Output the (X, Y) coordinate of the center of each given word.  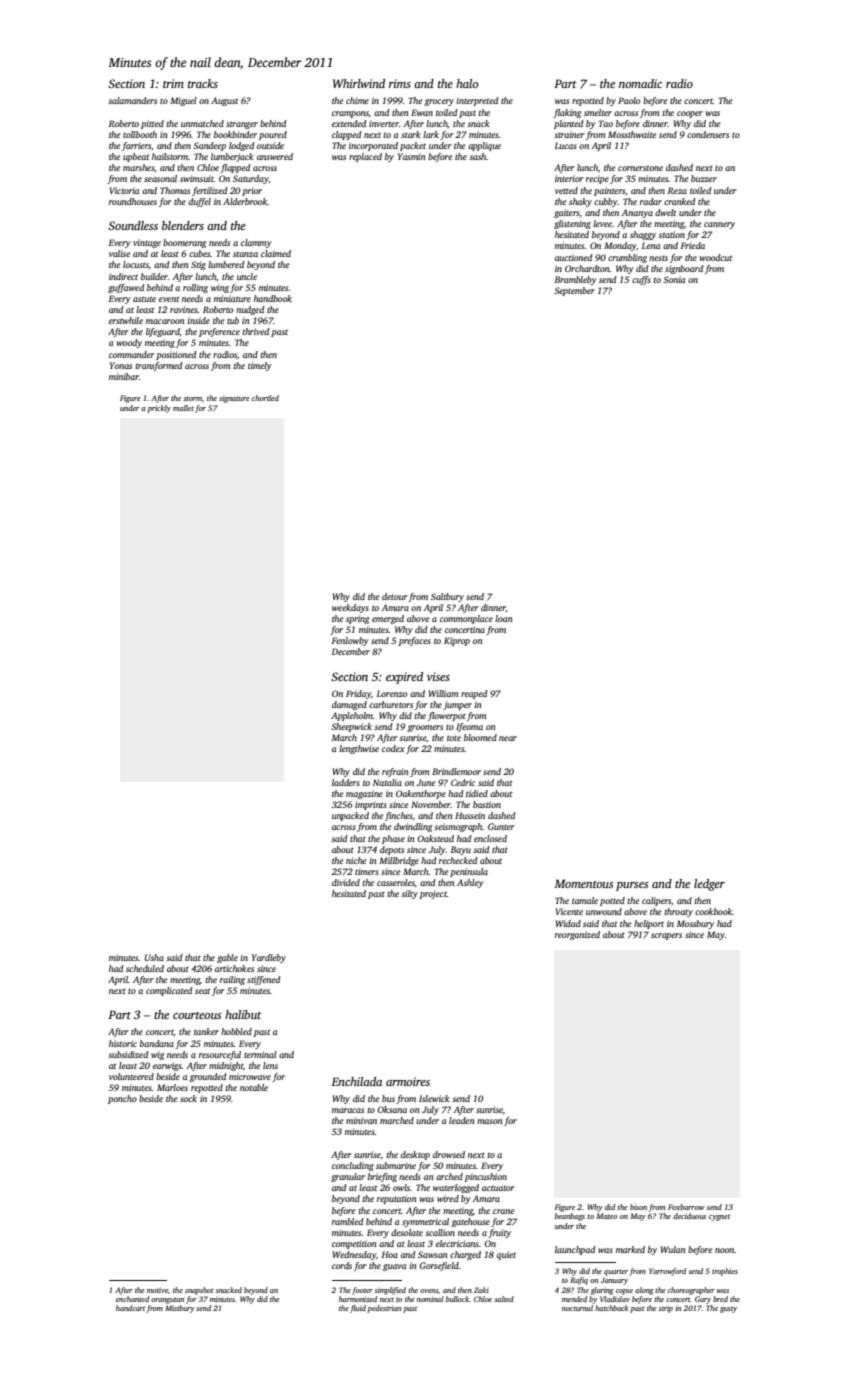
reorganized (577, 935)
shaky (580, 202)
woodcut (716, 257)
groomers (425, 728)
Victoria (124, 190)
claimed (276, 253)
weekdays (350, 608)
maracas (348, 1110)
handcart (130, 1308)
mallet (183, 408)
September (574, 291)
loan (504, 618)
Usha (154, 957)
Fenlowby (350, 641)
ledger (709, 885)
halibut (243, 1014)
